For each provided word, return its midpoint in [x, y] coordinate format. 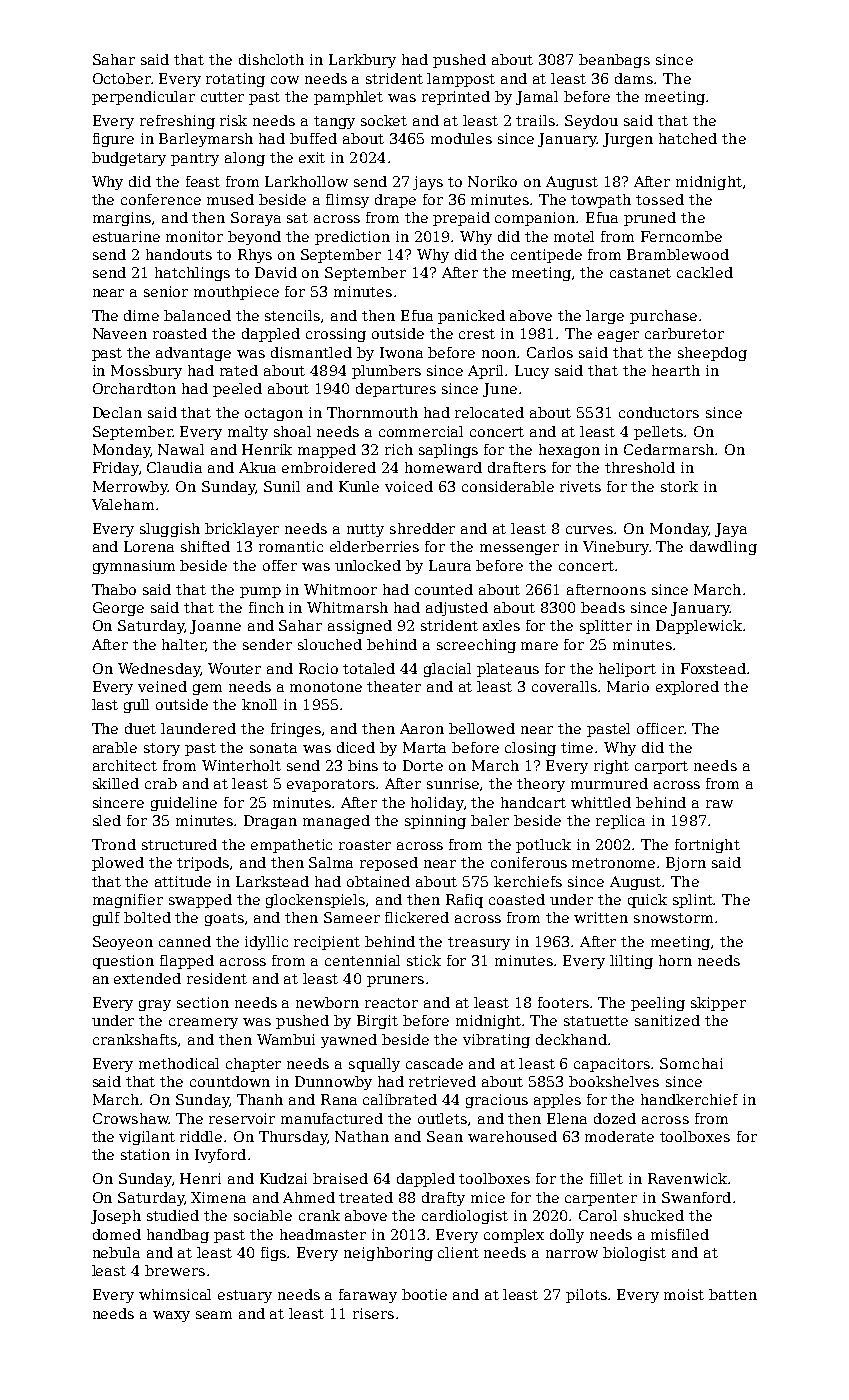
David [276, 272]
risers [373, 1313]
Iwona [401, 352]
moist [684, 1294]
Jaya [731, 530]
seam [214, 1315]
